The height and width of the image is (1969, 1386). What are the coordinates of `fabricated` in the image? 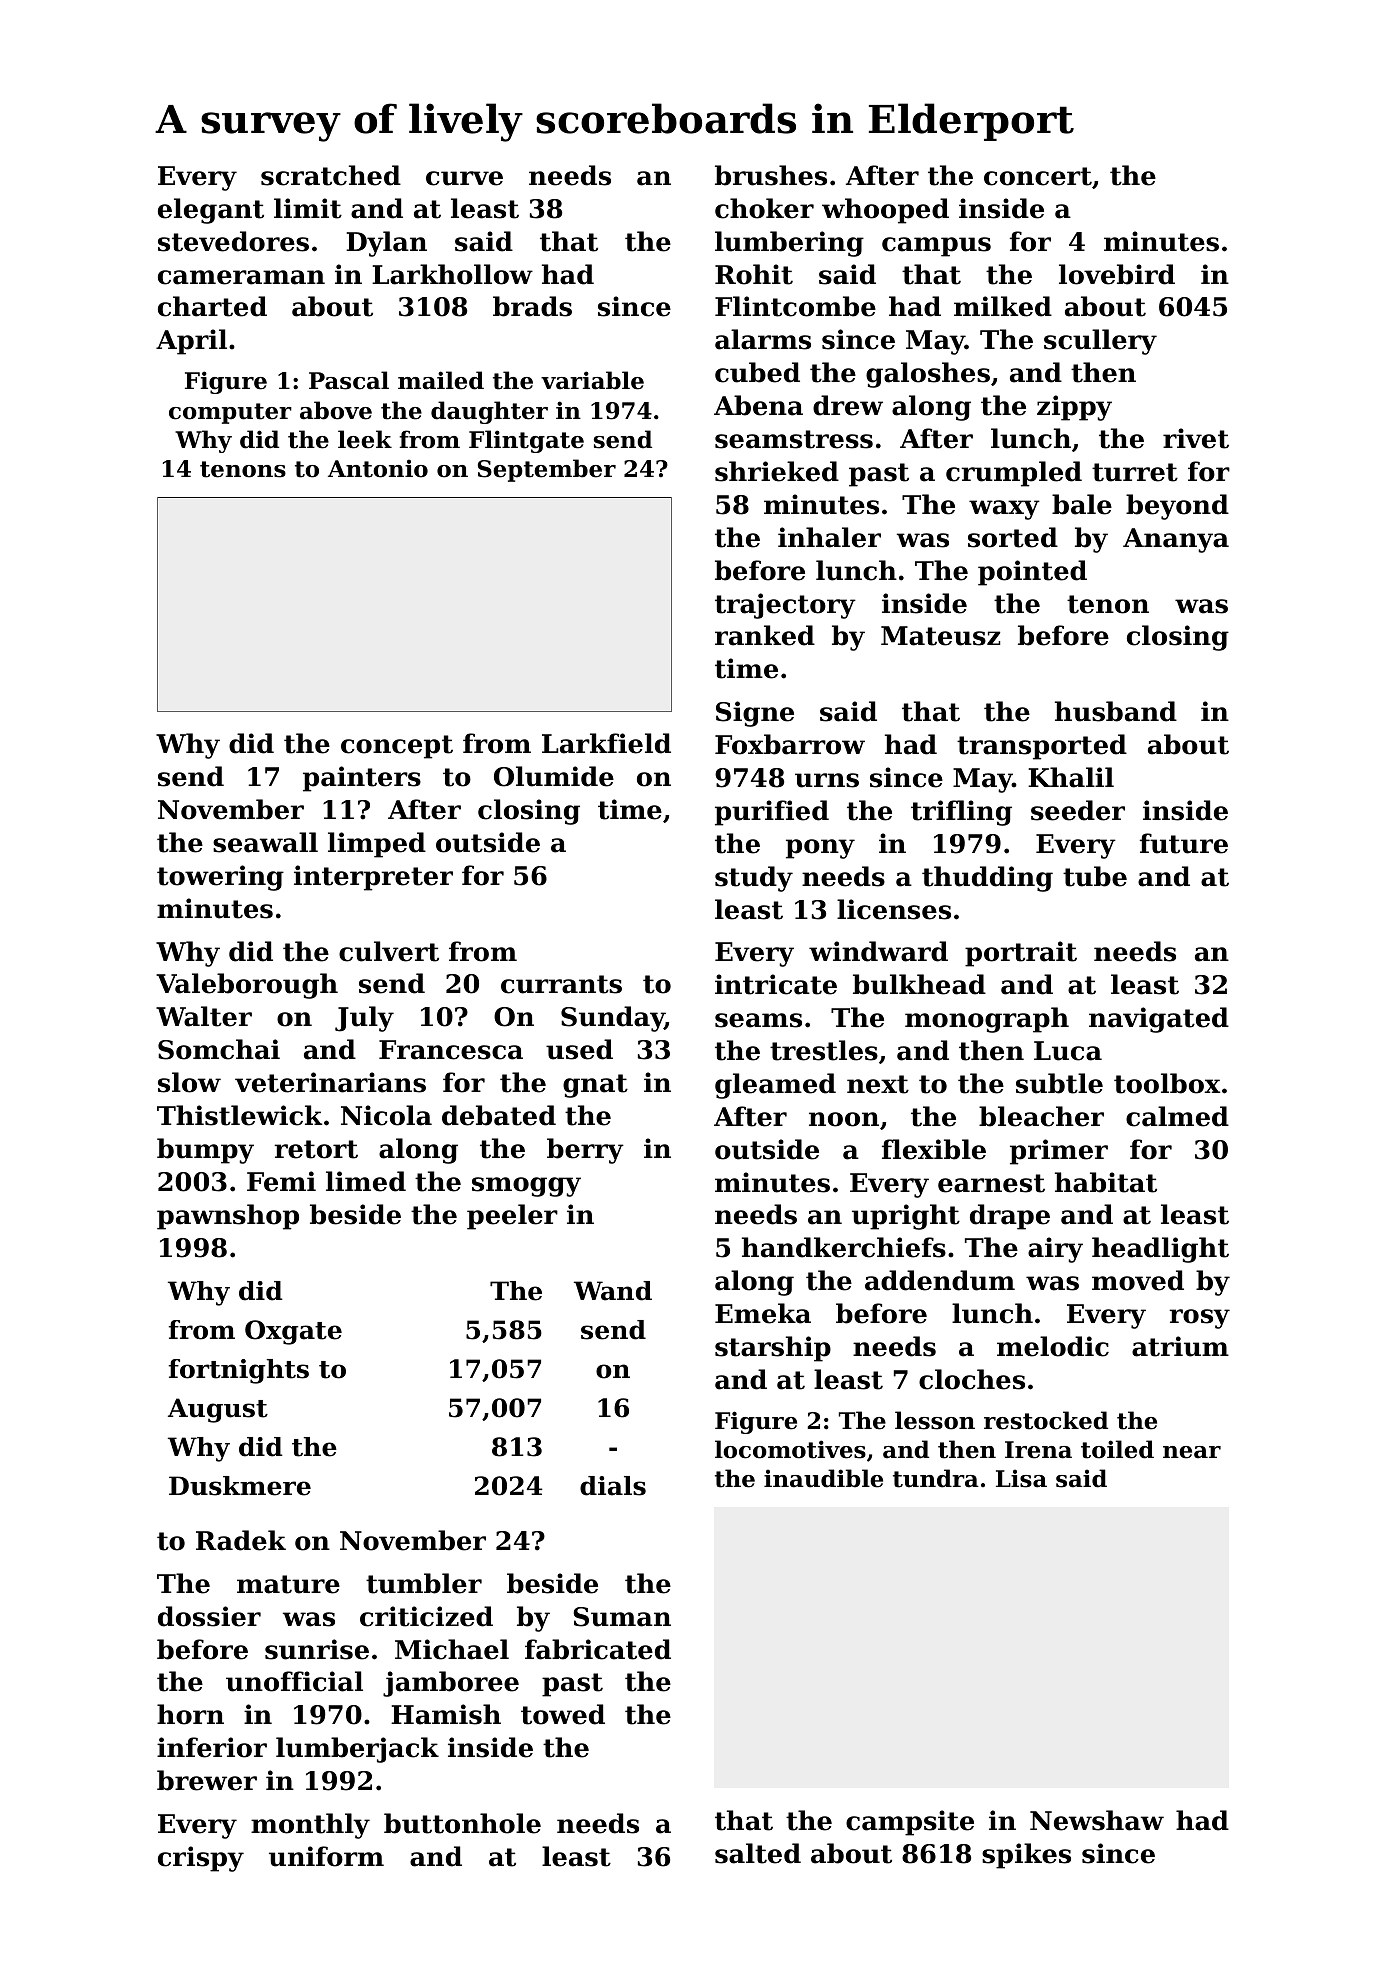 It's located at (598, 1649).
